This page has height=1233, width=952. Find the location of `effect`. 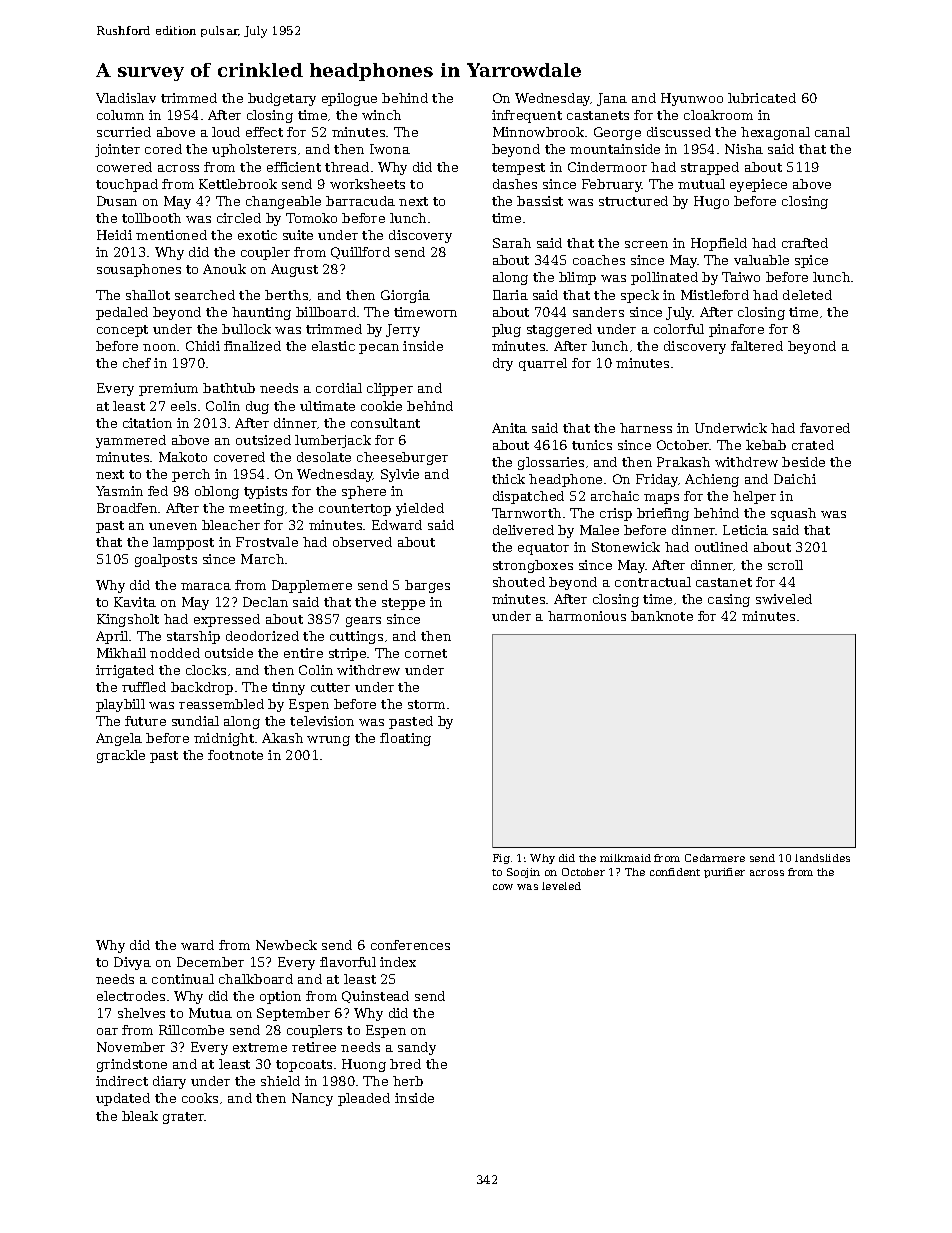

effect is located at coordinates (264, 132).
